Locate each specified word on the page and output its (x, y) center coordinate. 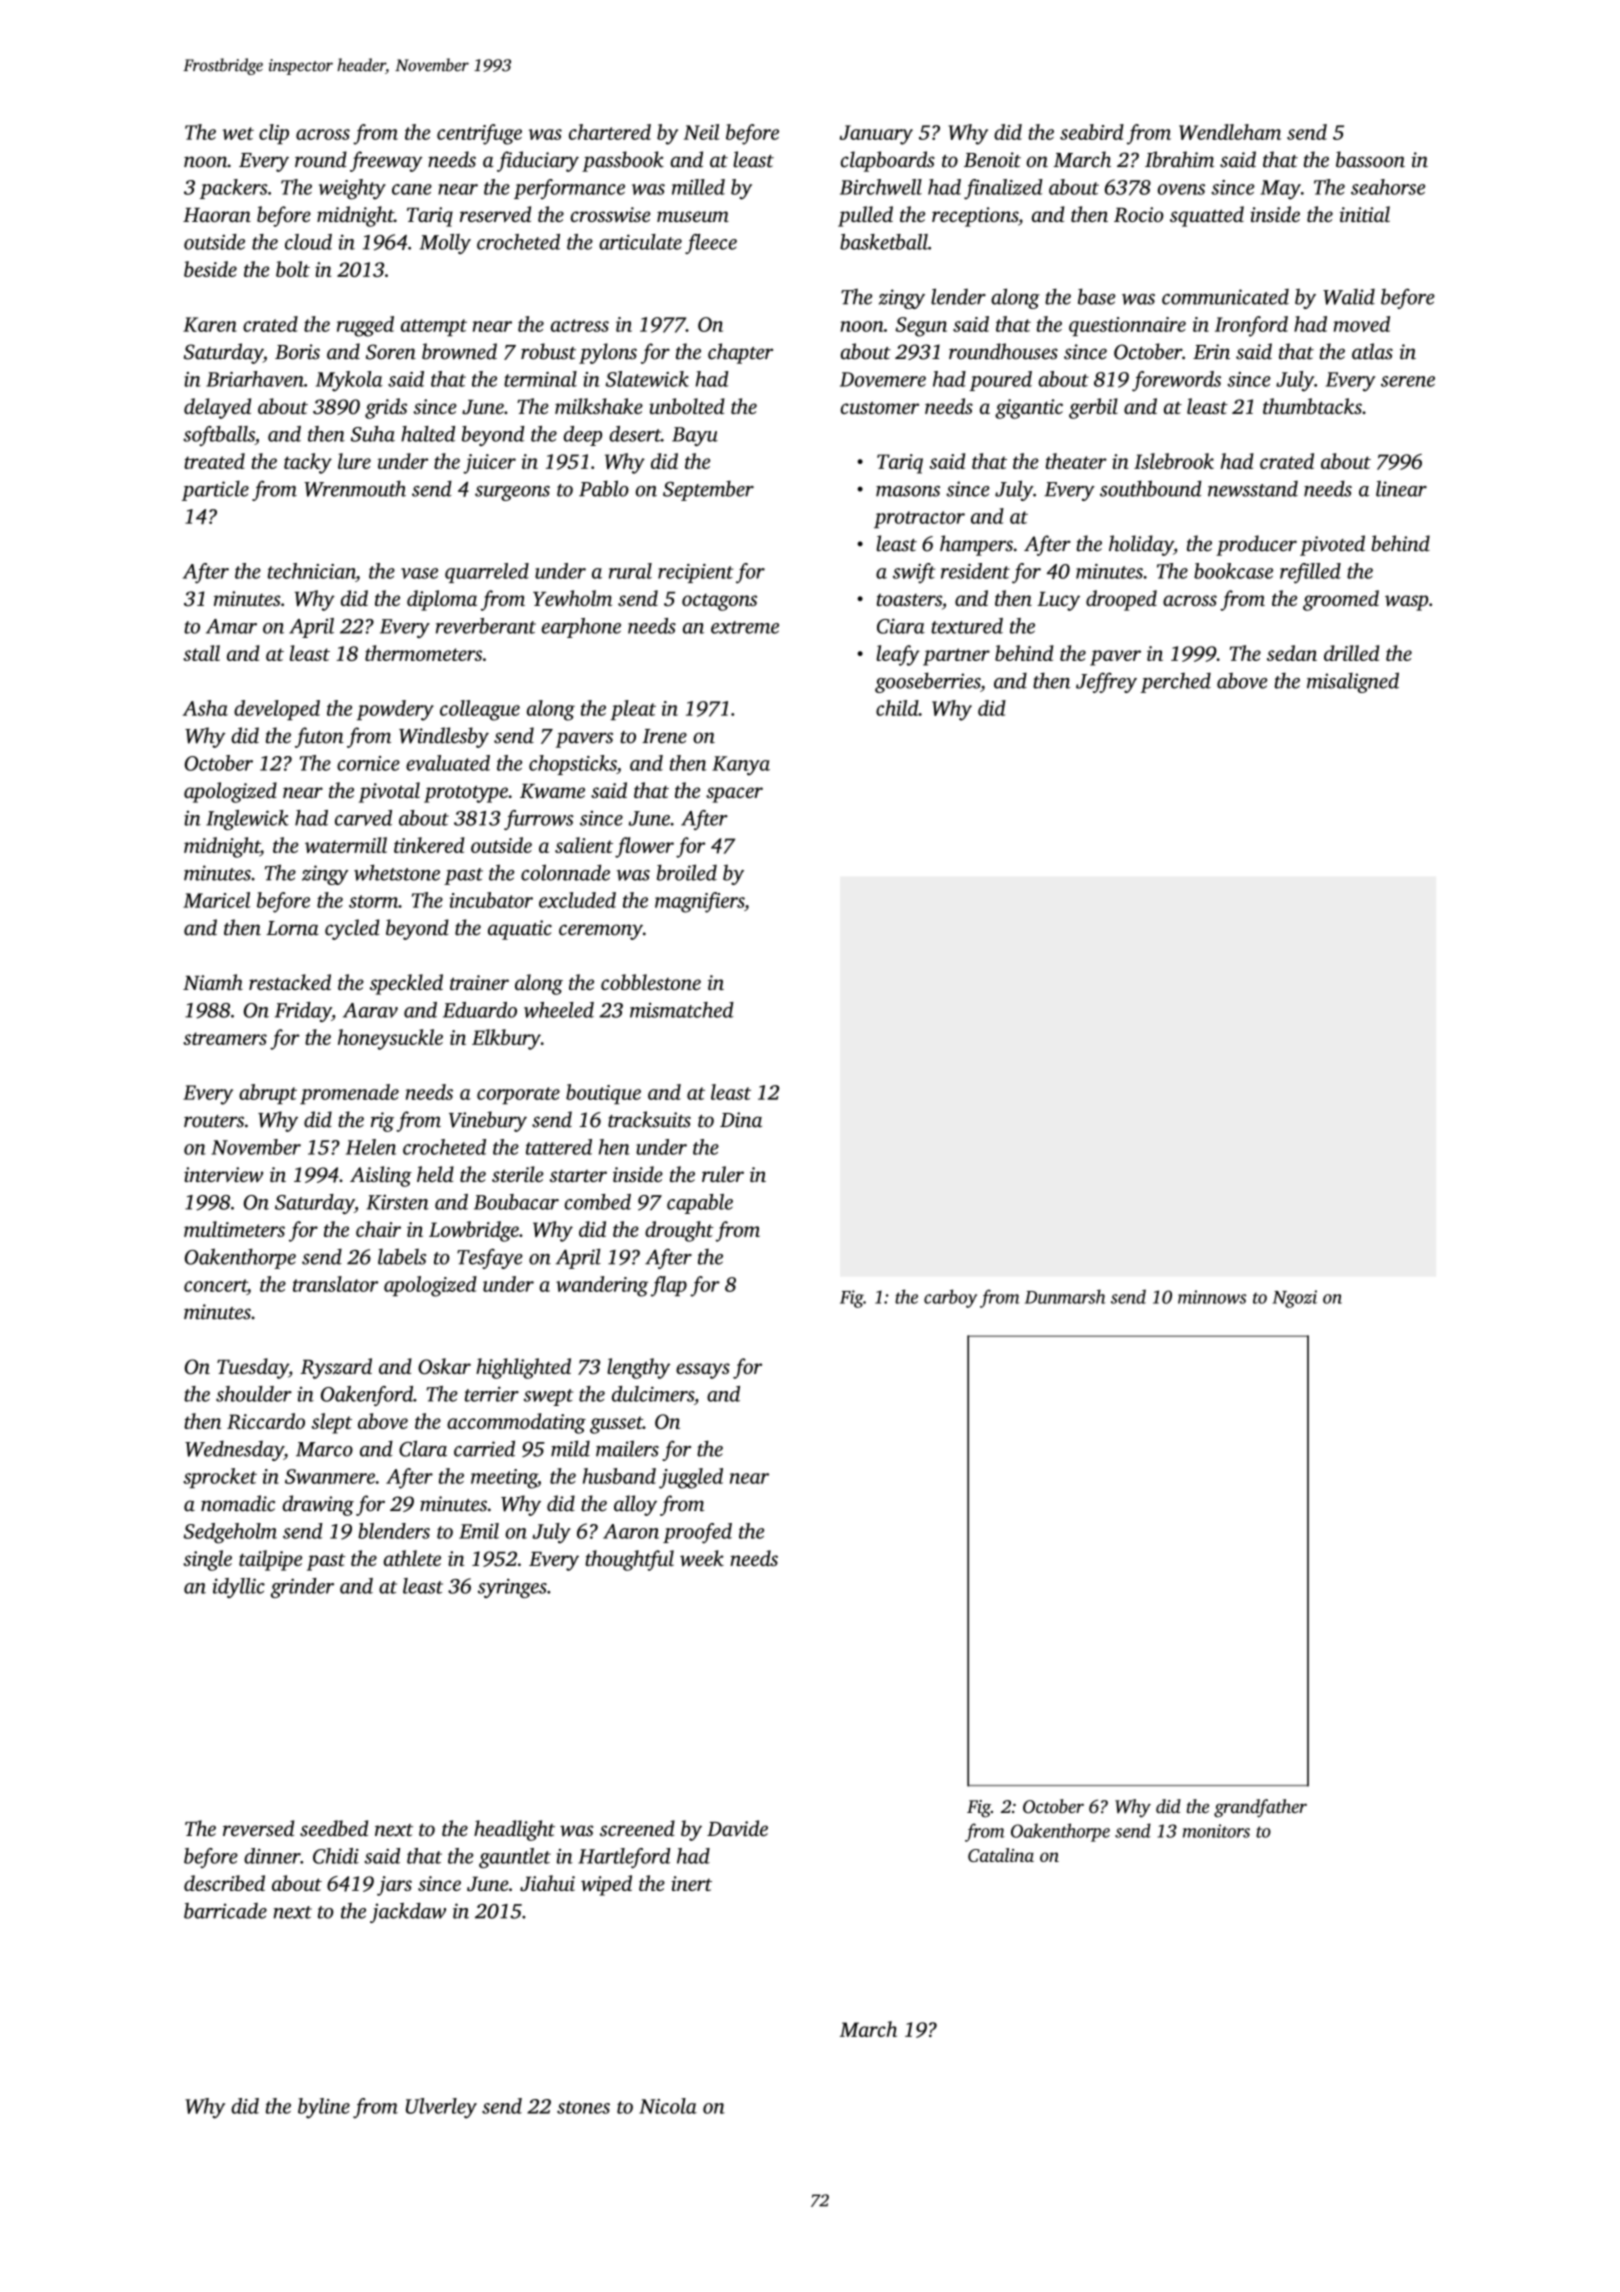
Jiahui (547, 1883)
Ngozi (1294, 1299)
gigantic (1029, 409)
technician (312, 571)
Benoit (992, 160)
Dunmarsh (1065, 1296)
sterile (518, 1174)
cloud (308, 242)
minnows (1212, 1297)
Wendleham (1230, 132)
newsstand (1253, 489)
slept (331, 1423)
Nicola (668, 2106)
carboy (950, 1298)
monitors (1216, 1831)
